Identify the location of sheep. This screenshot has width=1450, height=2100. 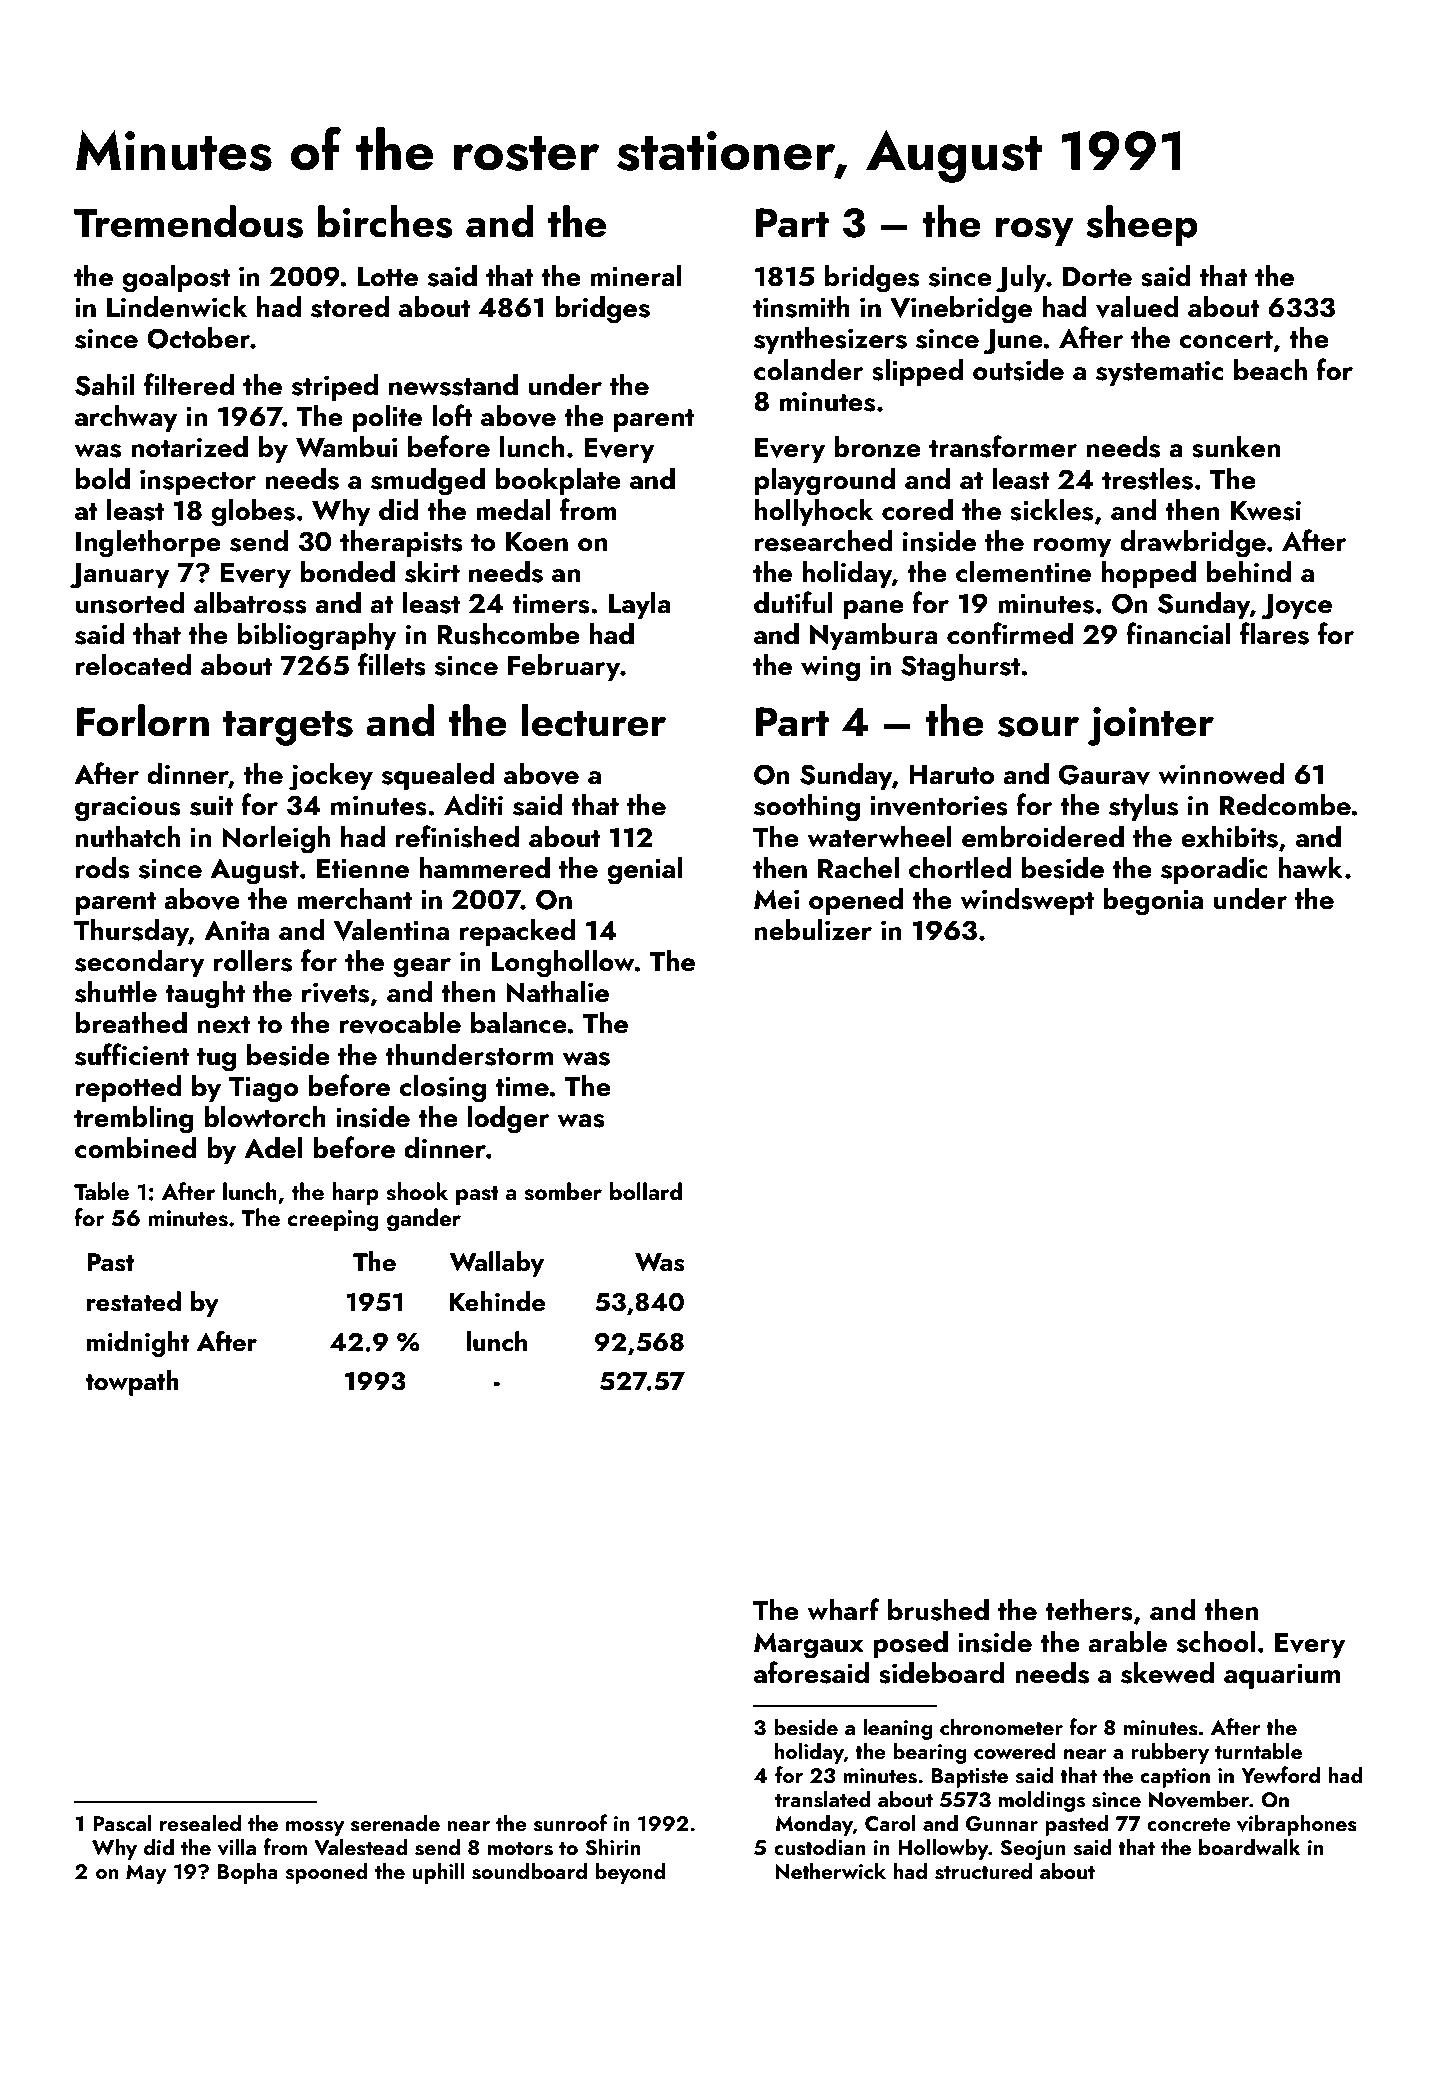
(1142, 225).
